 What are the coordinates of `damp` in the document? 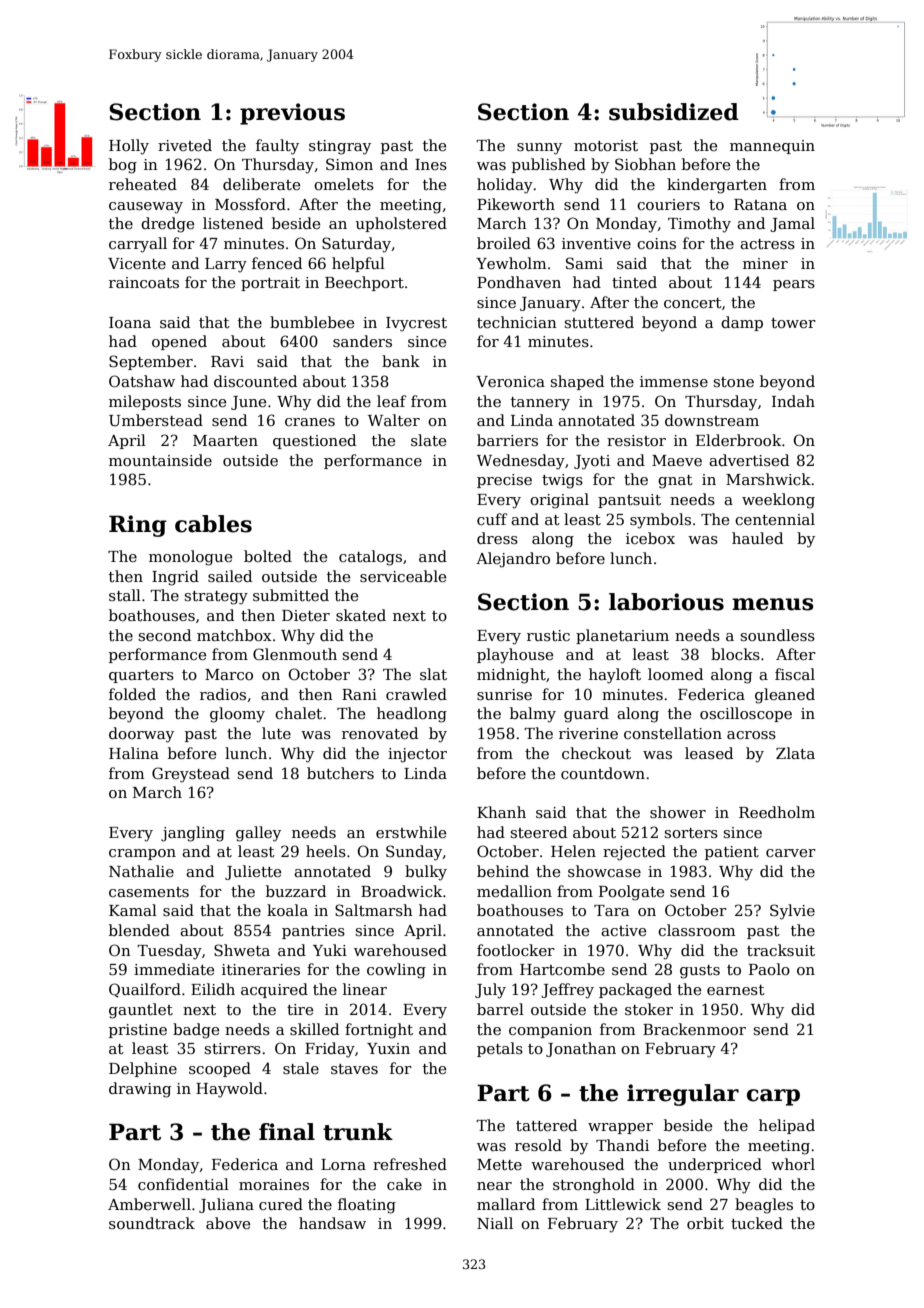 It's located at (742, 323).
